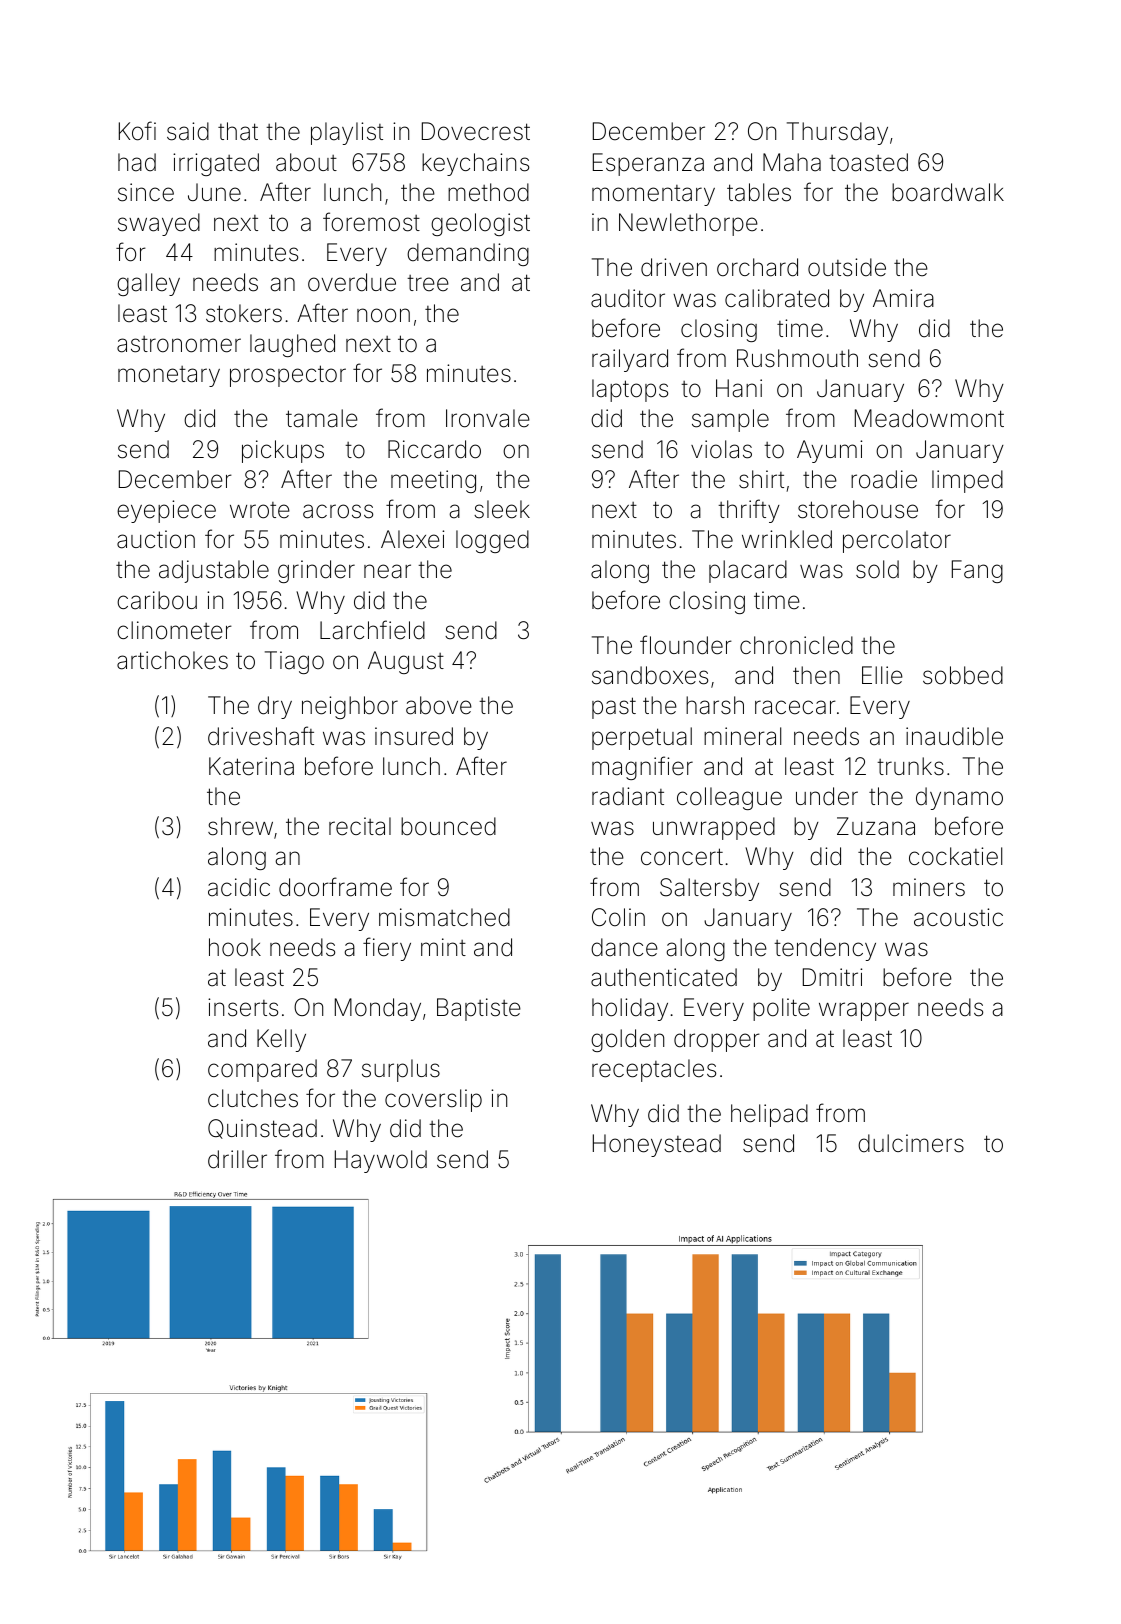  I want to click on clutches, so click(253, 1098).
